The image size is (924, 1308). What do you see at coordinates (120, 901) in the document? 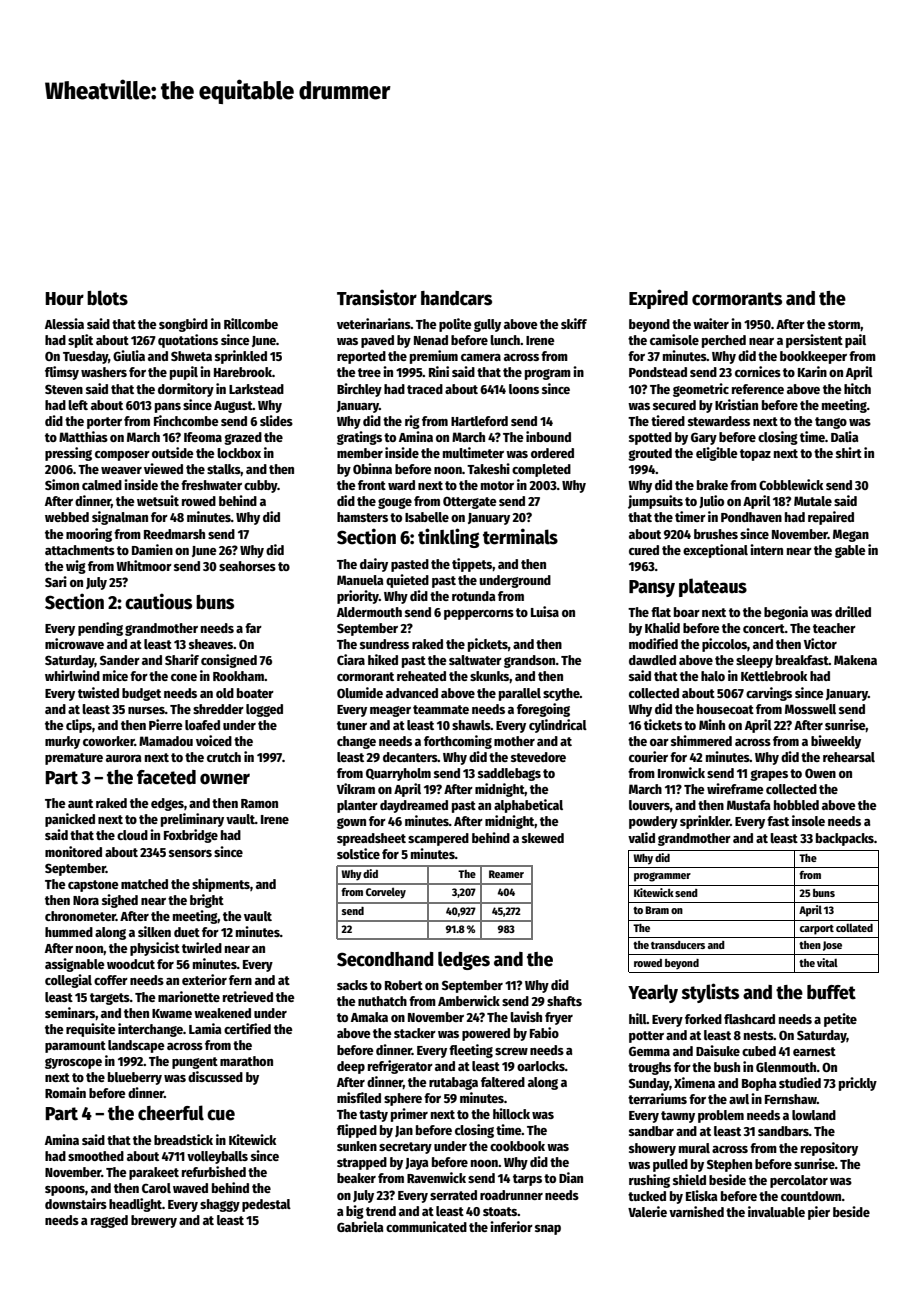
I see `sighed` at bounding box center [120, 901].
